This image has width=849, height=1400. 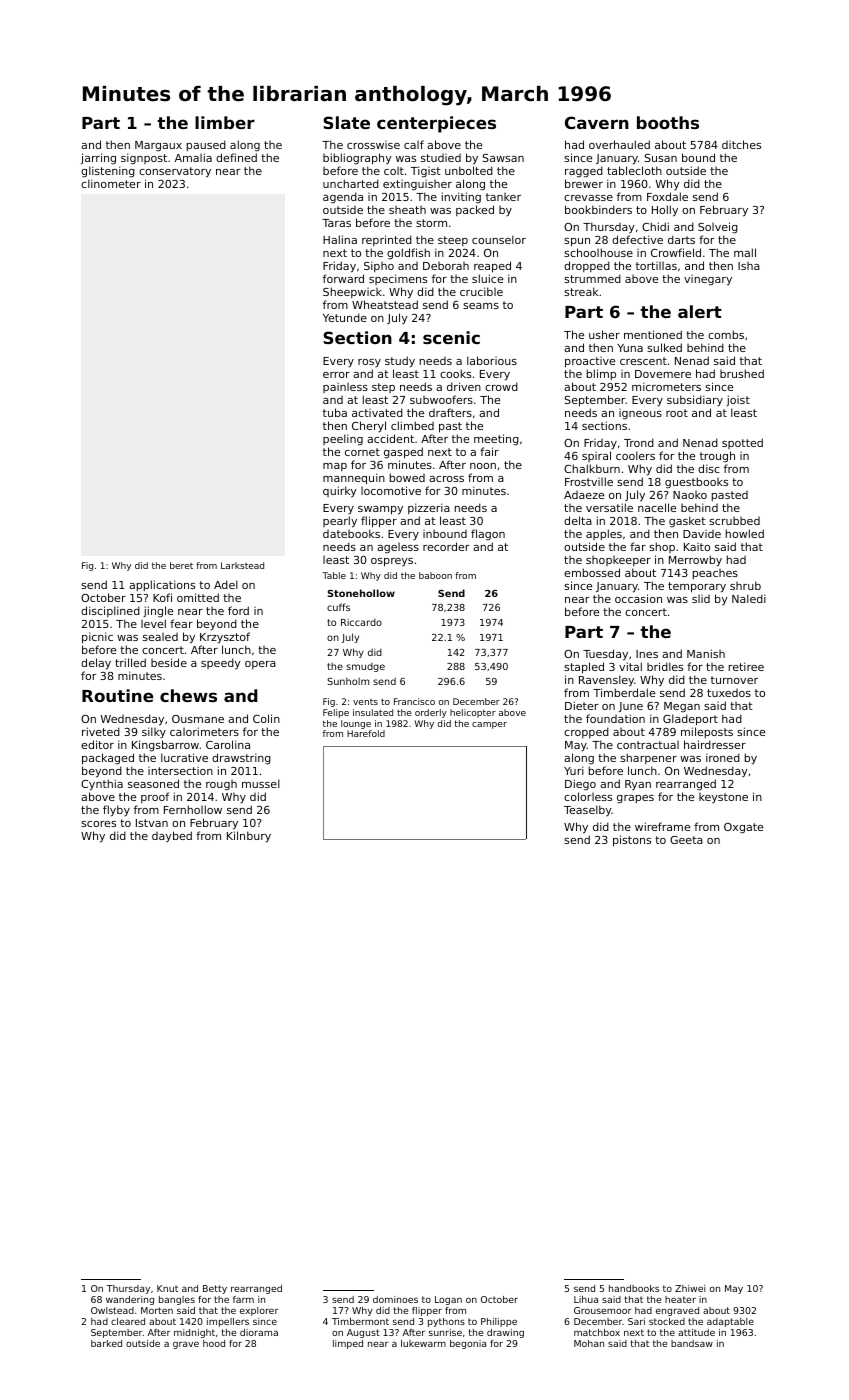 I want to click on Cavern, so click(x=597, y=122).
